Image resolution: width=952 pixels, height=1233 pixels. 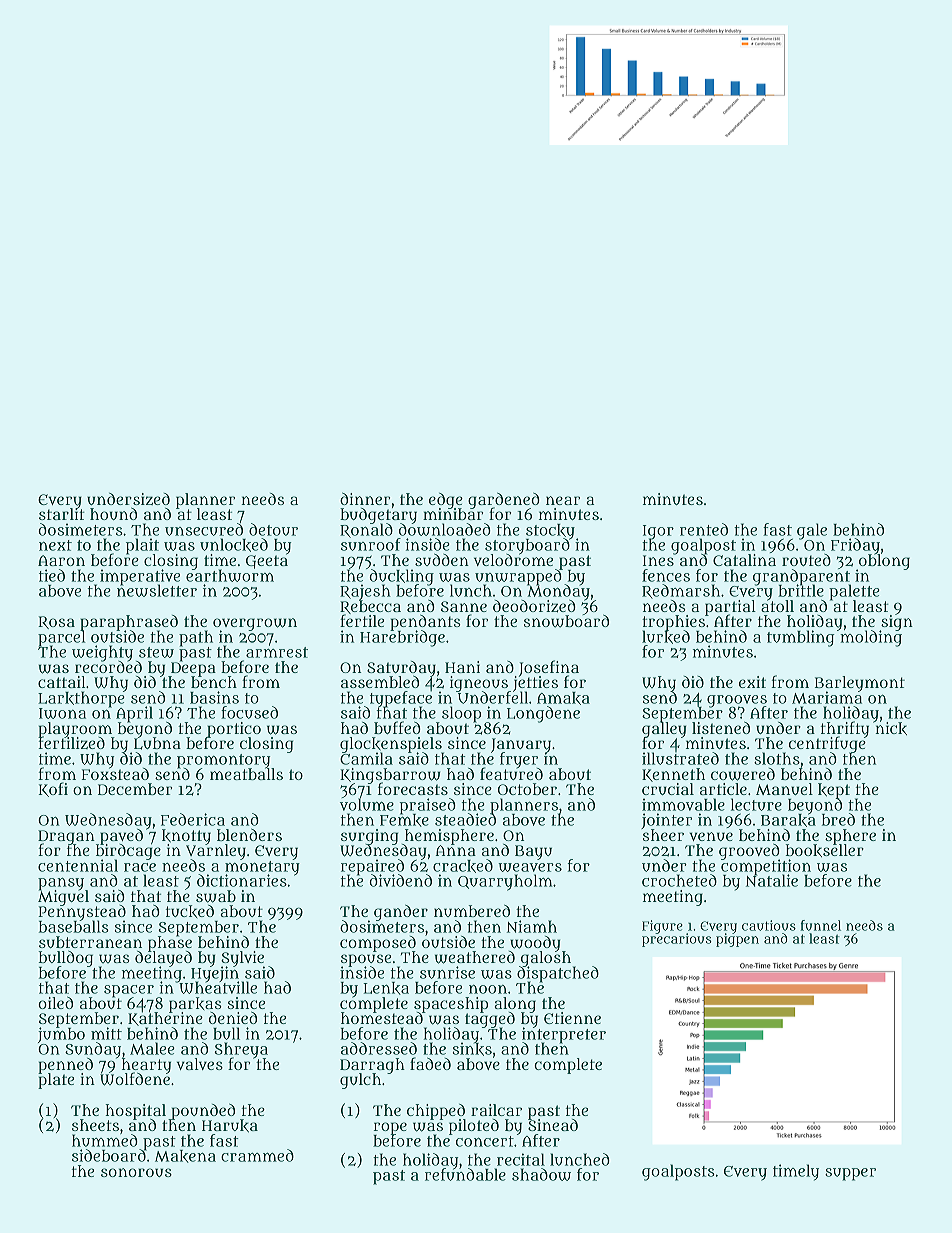 I want to click on dictionaries, so click(x=242, y=880).
